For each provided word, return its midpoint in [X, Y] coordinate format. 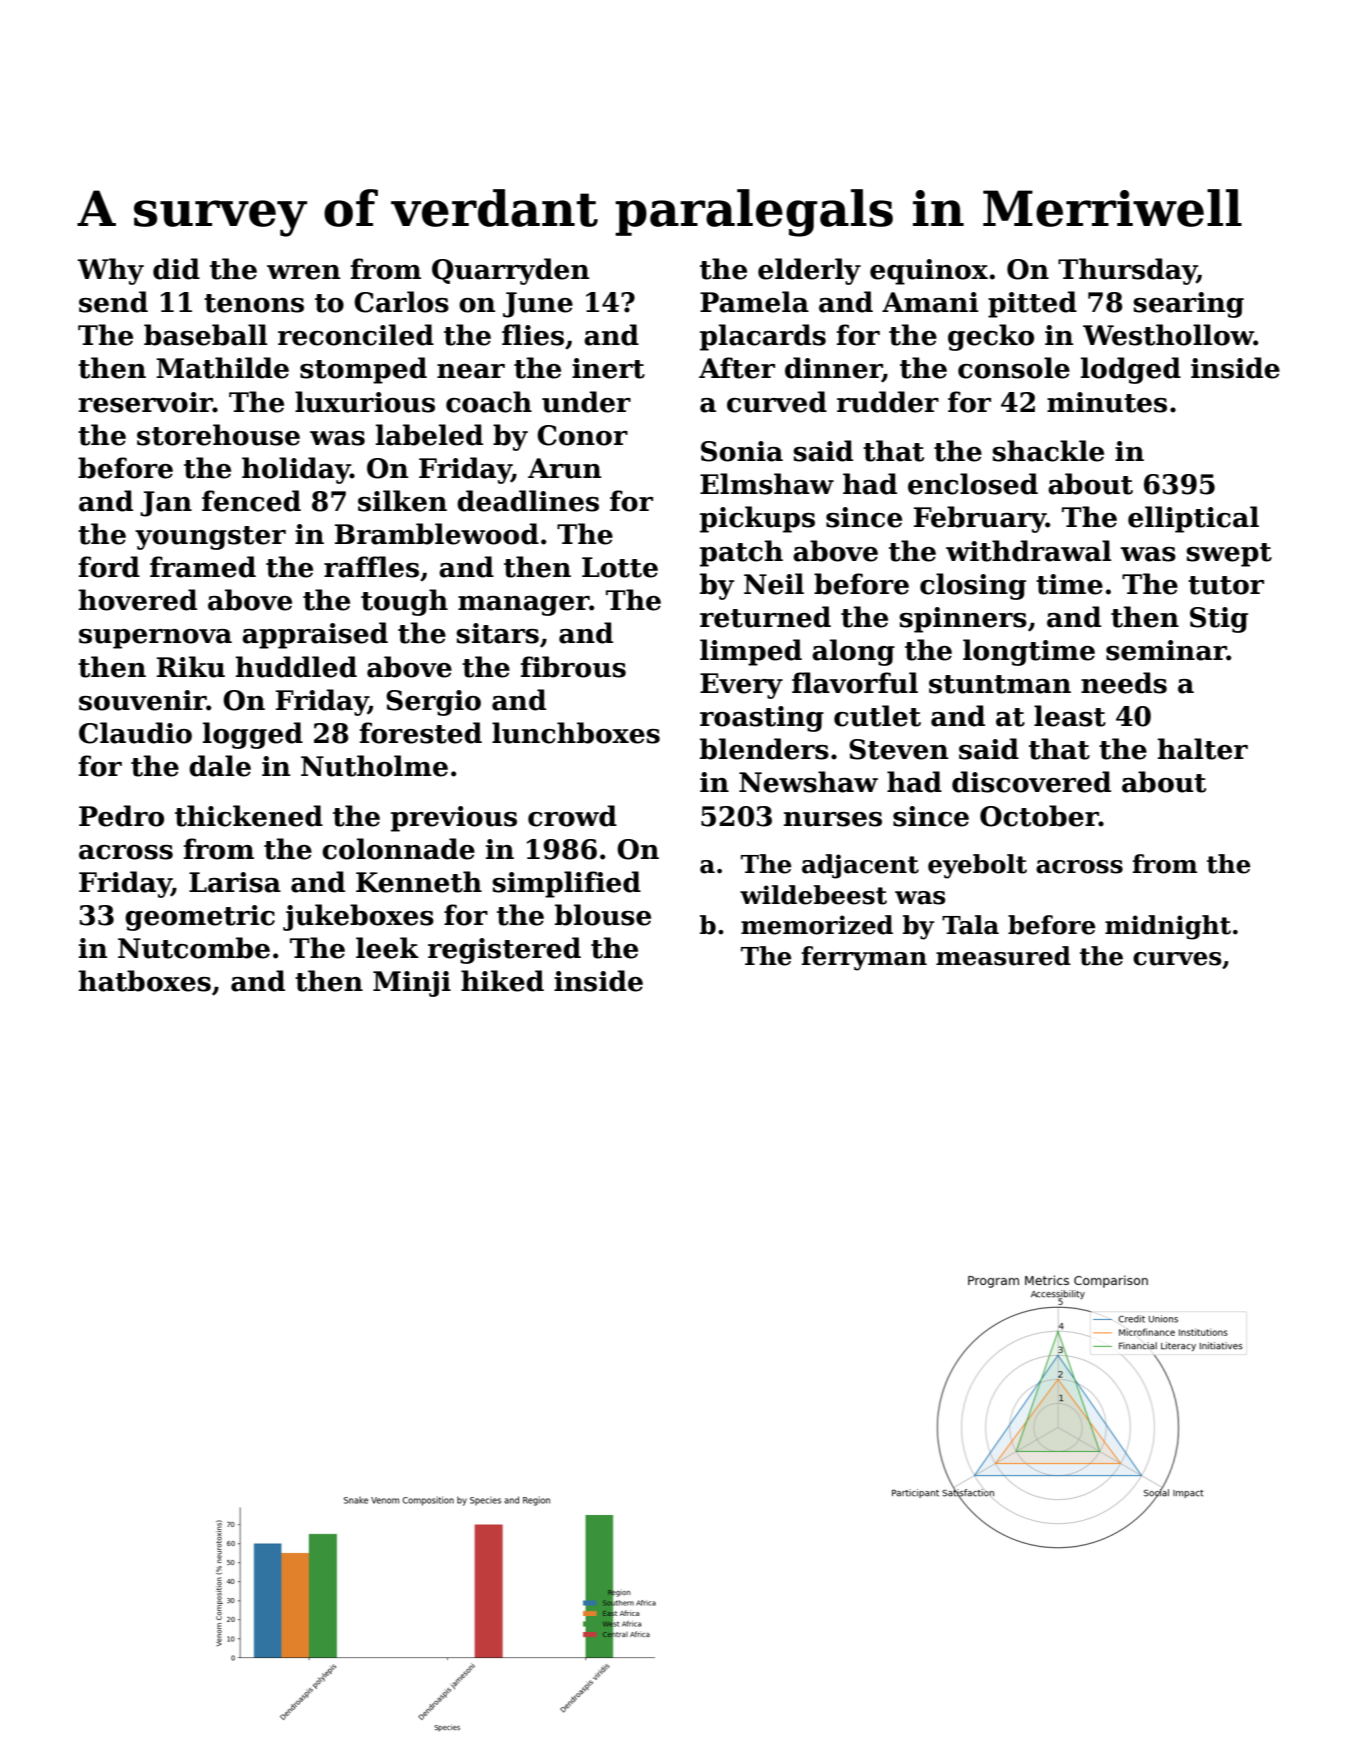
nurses [833, 819]
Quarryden [510, 271]
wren [303, 272]
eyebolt [977, 866]
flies [533, 335]
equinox [929, 272]
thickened [249, 816]
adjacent [860, 866]
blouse [603, 915]
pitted [1032, 304]
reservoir [145, 402]
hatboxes [144, 981]
